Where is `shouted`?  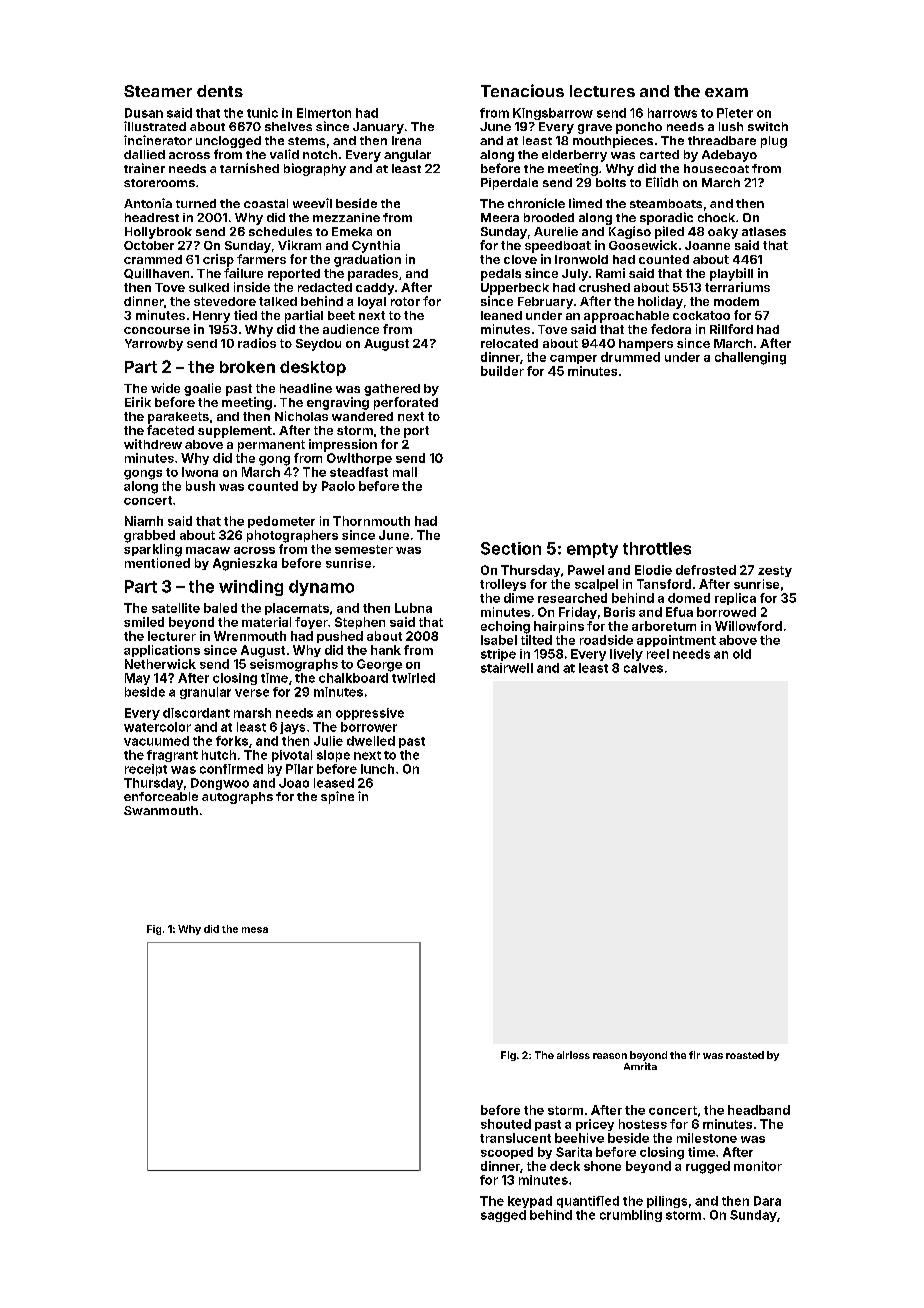 shouted is located at coordinates (506, 1124).
